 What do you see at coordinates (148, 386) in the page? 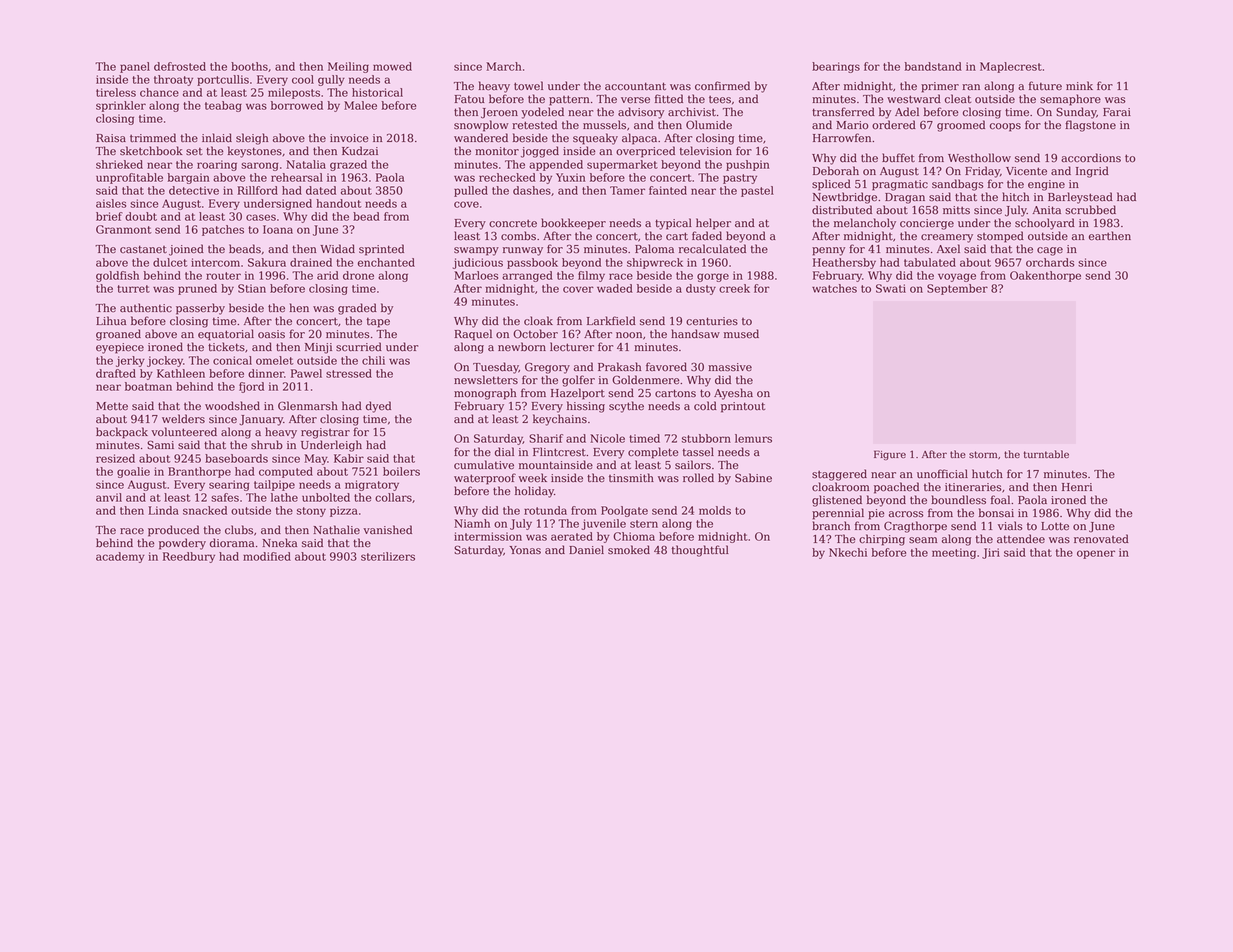
I see `boatman` at bounding box center [148, 386].
